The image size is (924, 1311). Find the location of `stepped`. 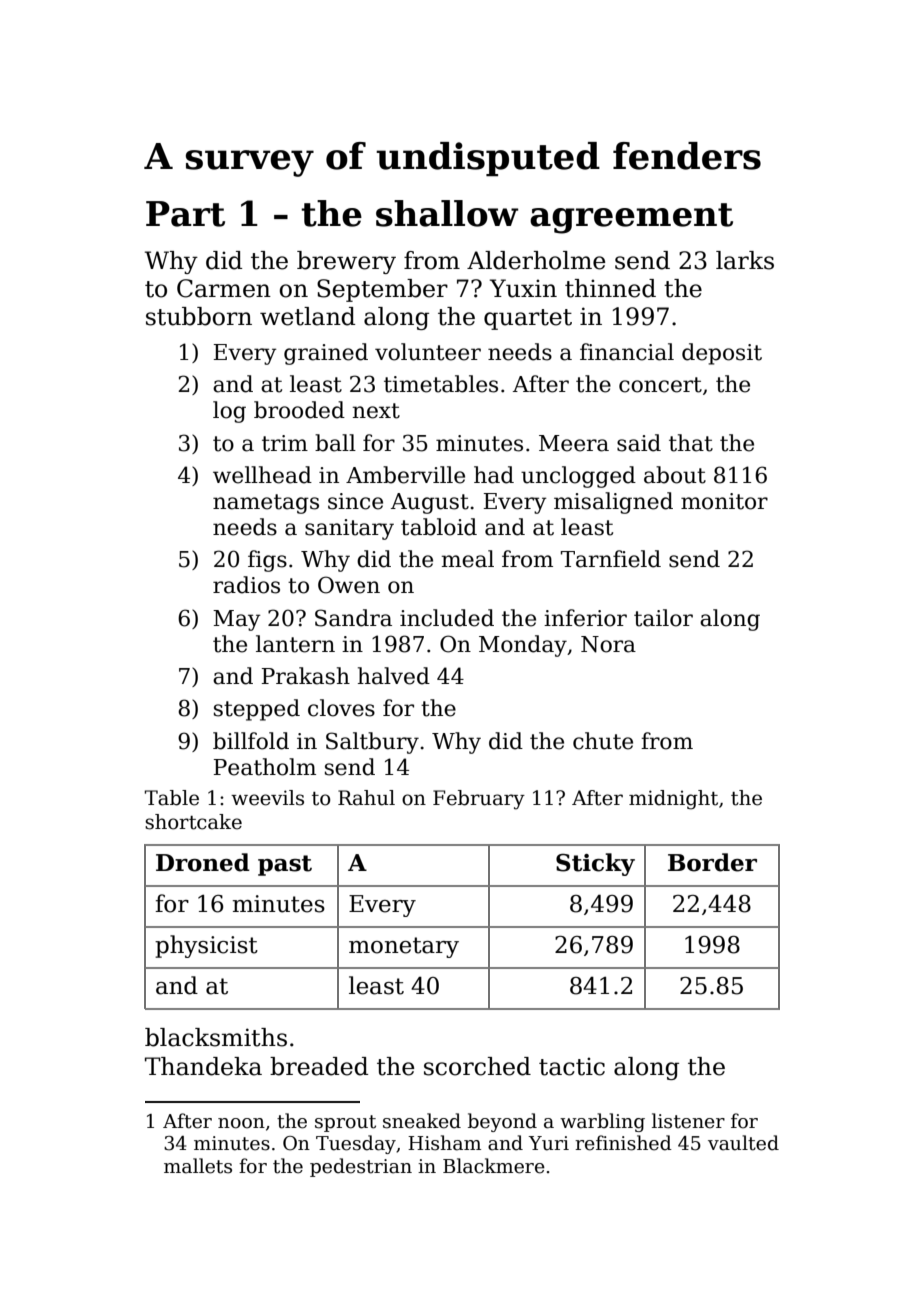

stepped is located at coordinates (257, 710).
